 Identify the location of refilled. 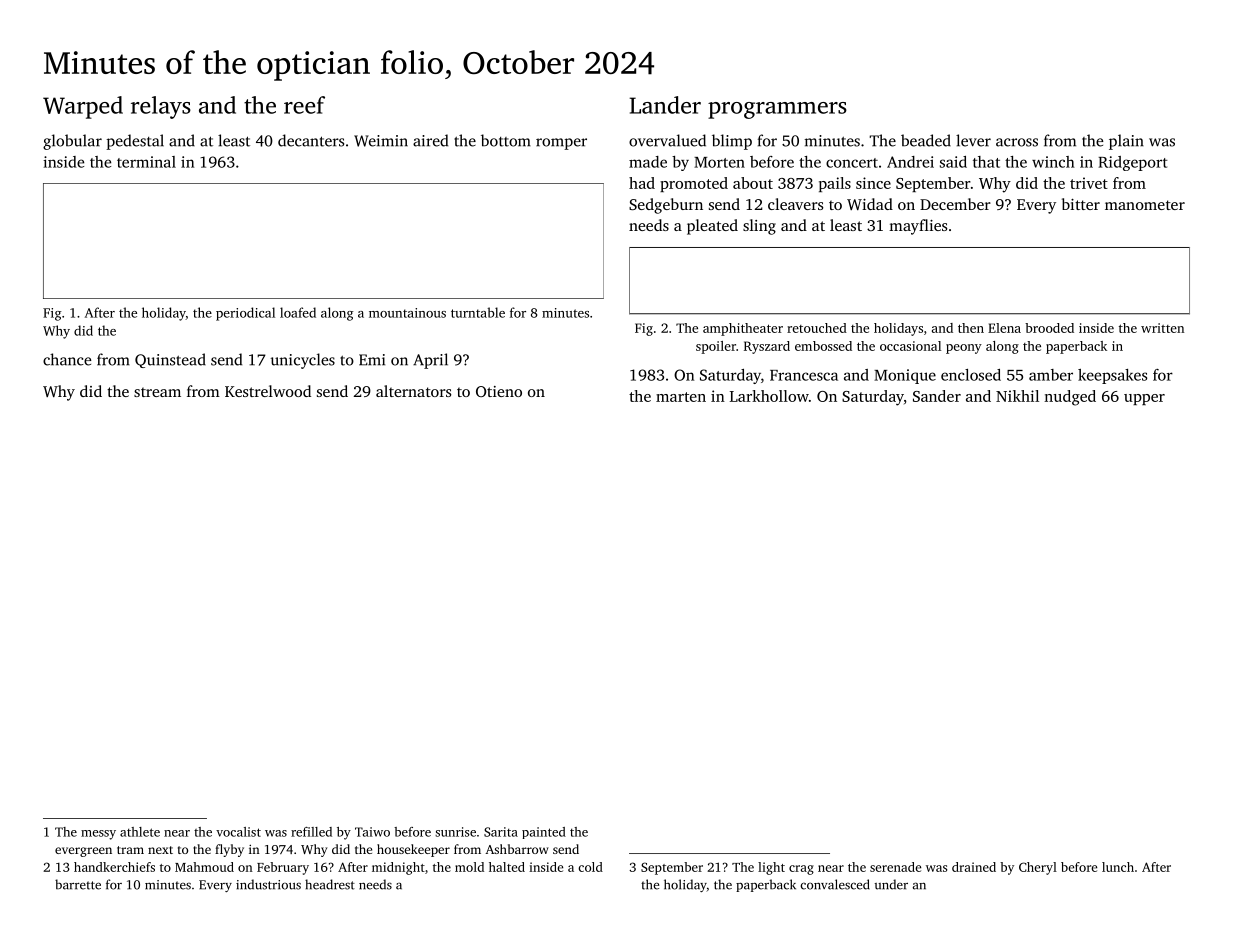
(311, 832).
